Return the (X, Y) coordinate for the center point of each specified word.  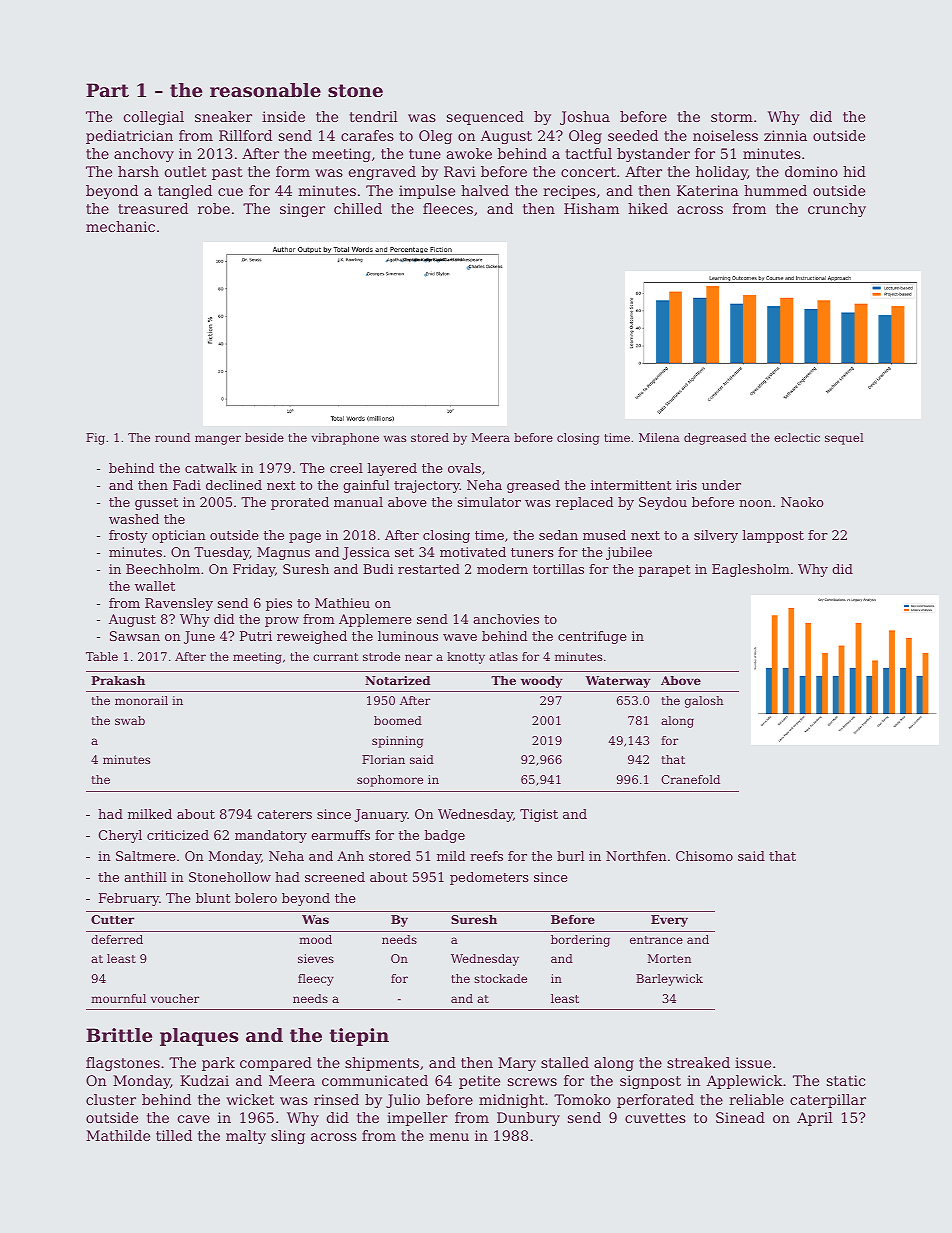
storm (732, 117)
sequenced (485, 118)
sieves (316, 958)
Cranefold (690, 779)
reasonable (265, 90)
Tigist (539, 815)
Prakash (118, 680)
